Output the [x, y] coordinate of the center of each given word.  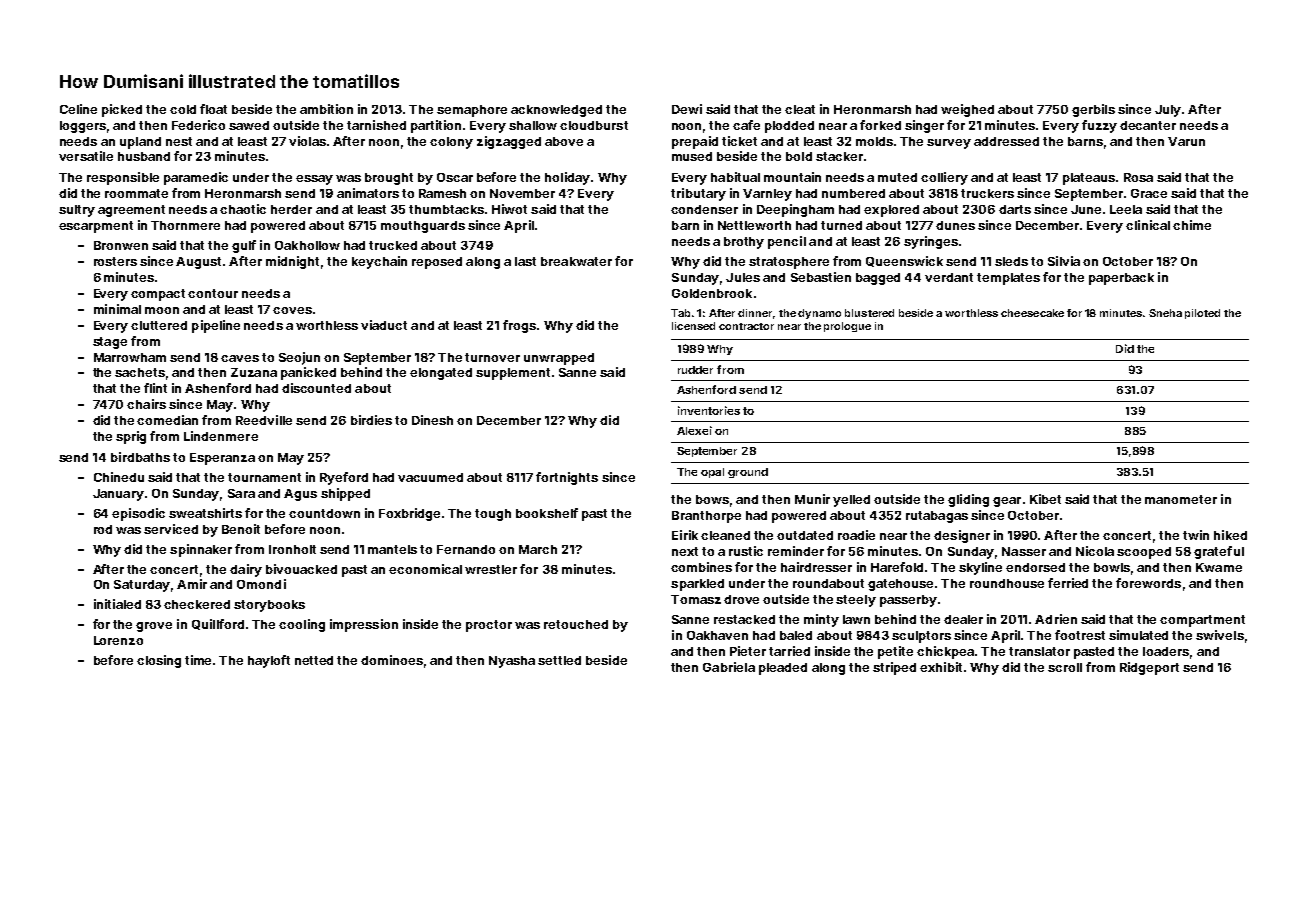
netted [314, 660]
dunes [955, 225]
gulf [244, 246]
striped [894, 668]
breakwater [576, 261]
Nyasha [512, 662]
